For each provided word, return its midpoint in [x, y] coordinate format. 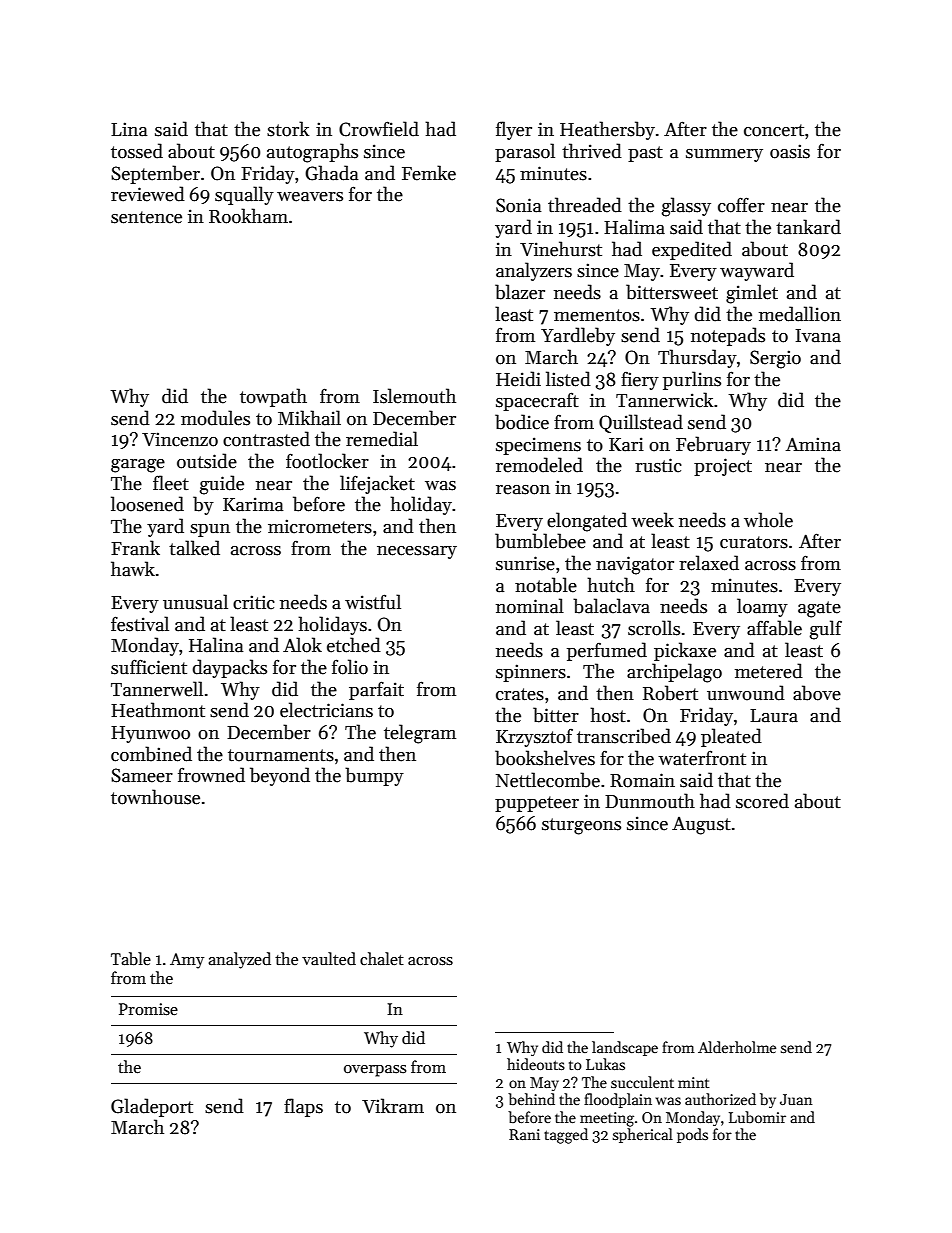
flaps [303, 1107]
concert [774, 130]
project [723, 467]
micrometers [320, 526]
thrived [592, 151]
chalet [382, 958]
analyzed [239, 960]
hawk [133, 569]
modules [215, 418]
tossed [137, 151]
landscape [625, 1048]
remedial [382, 439]
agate [819, 609]
